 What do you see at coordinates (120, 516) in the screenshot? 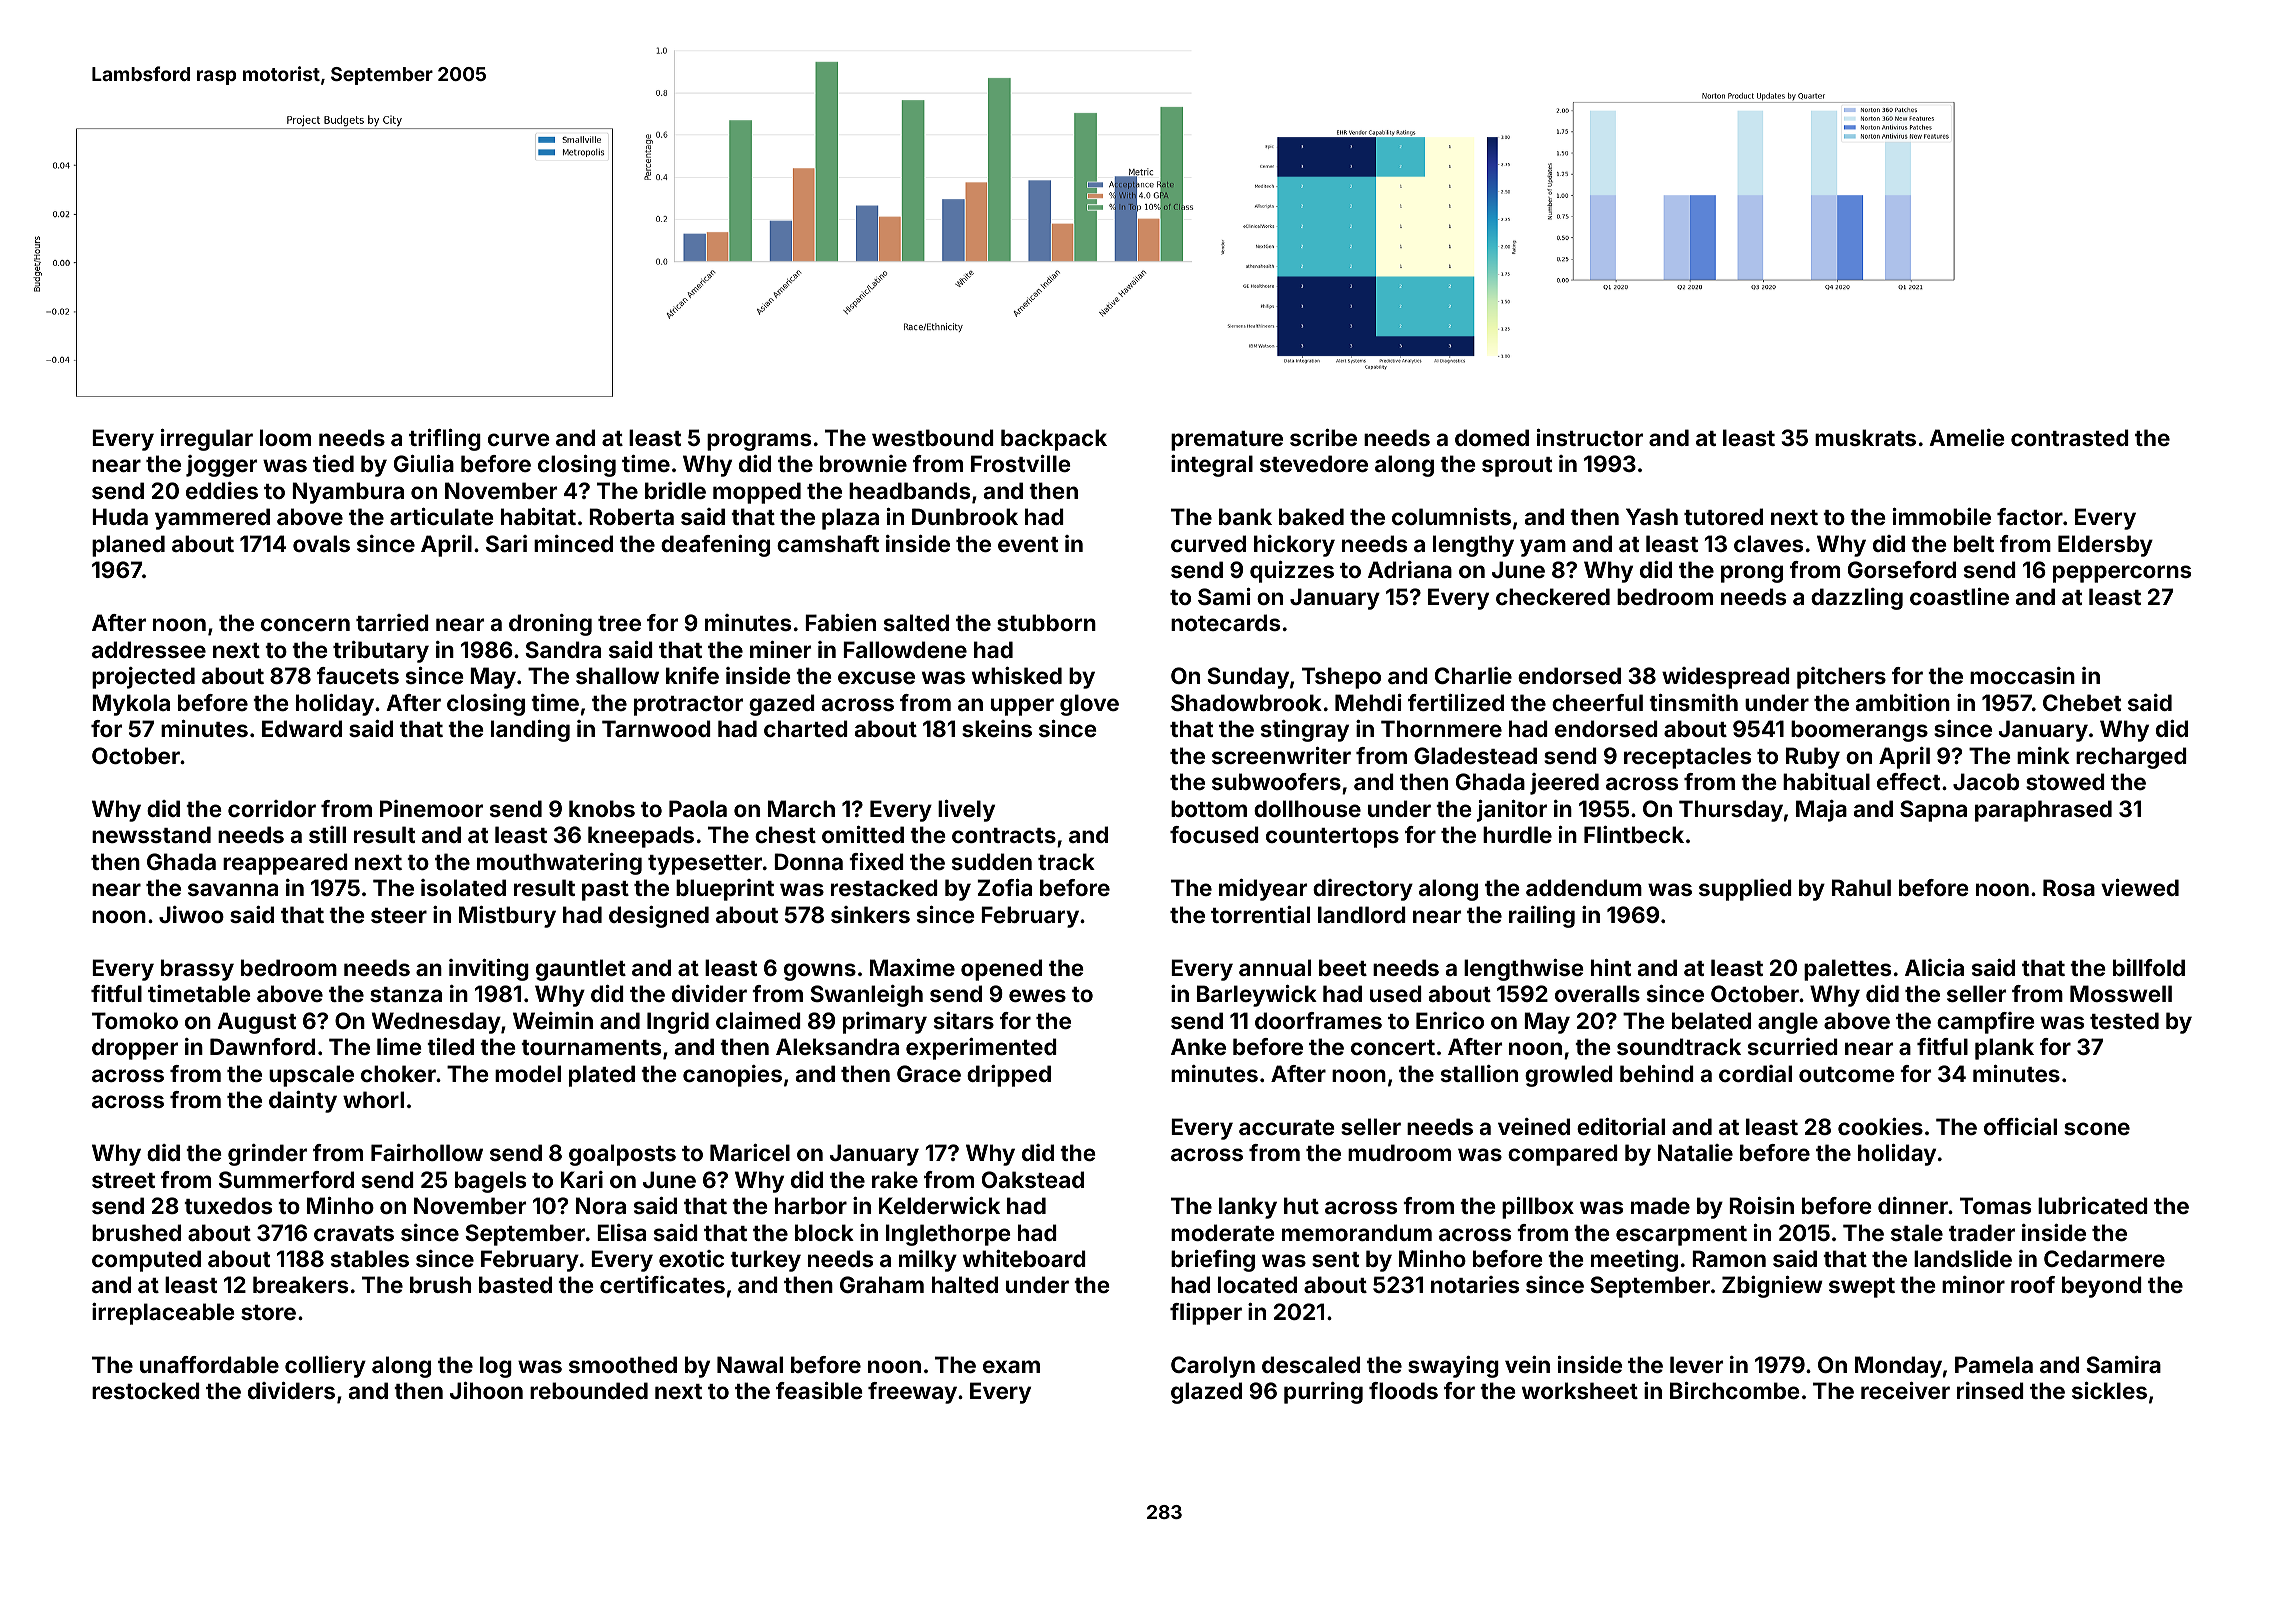
I see `Huda` at bounding box center [120, 516].
